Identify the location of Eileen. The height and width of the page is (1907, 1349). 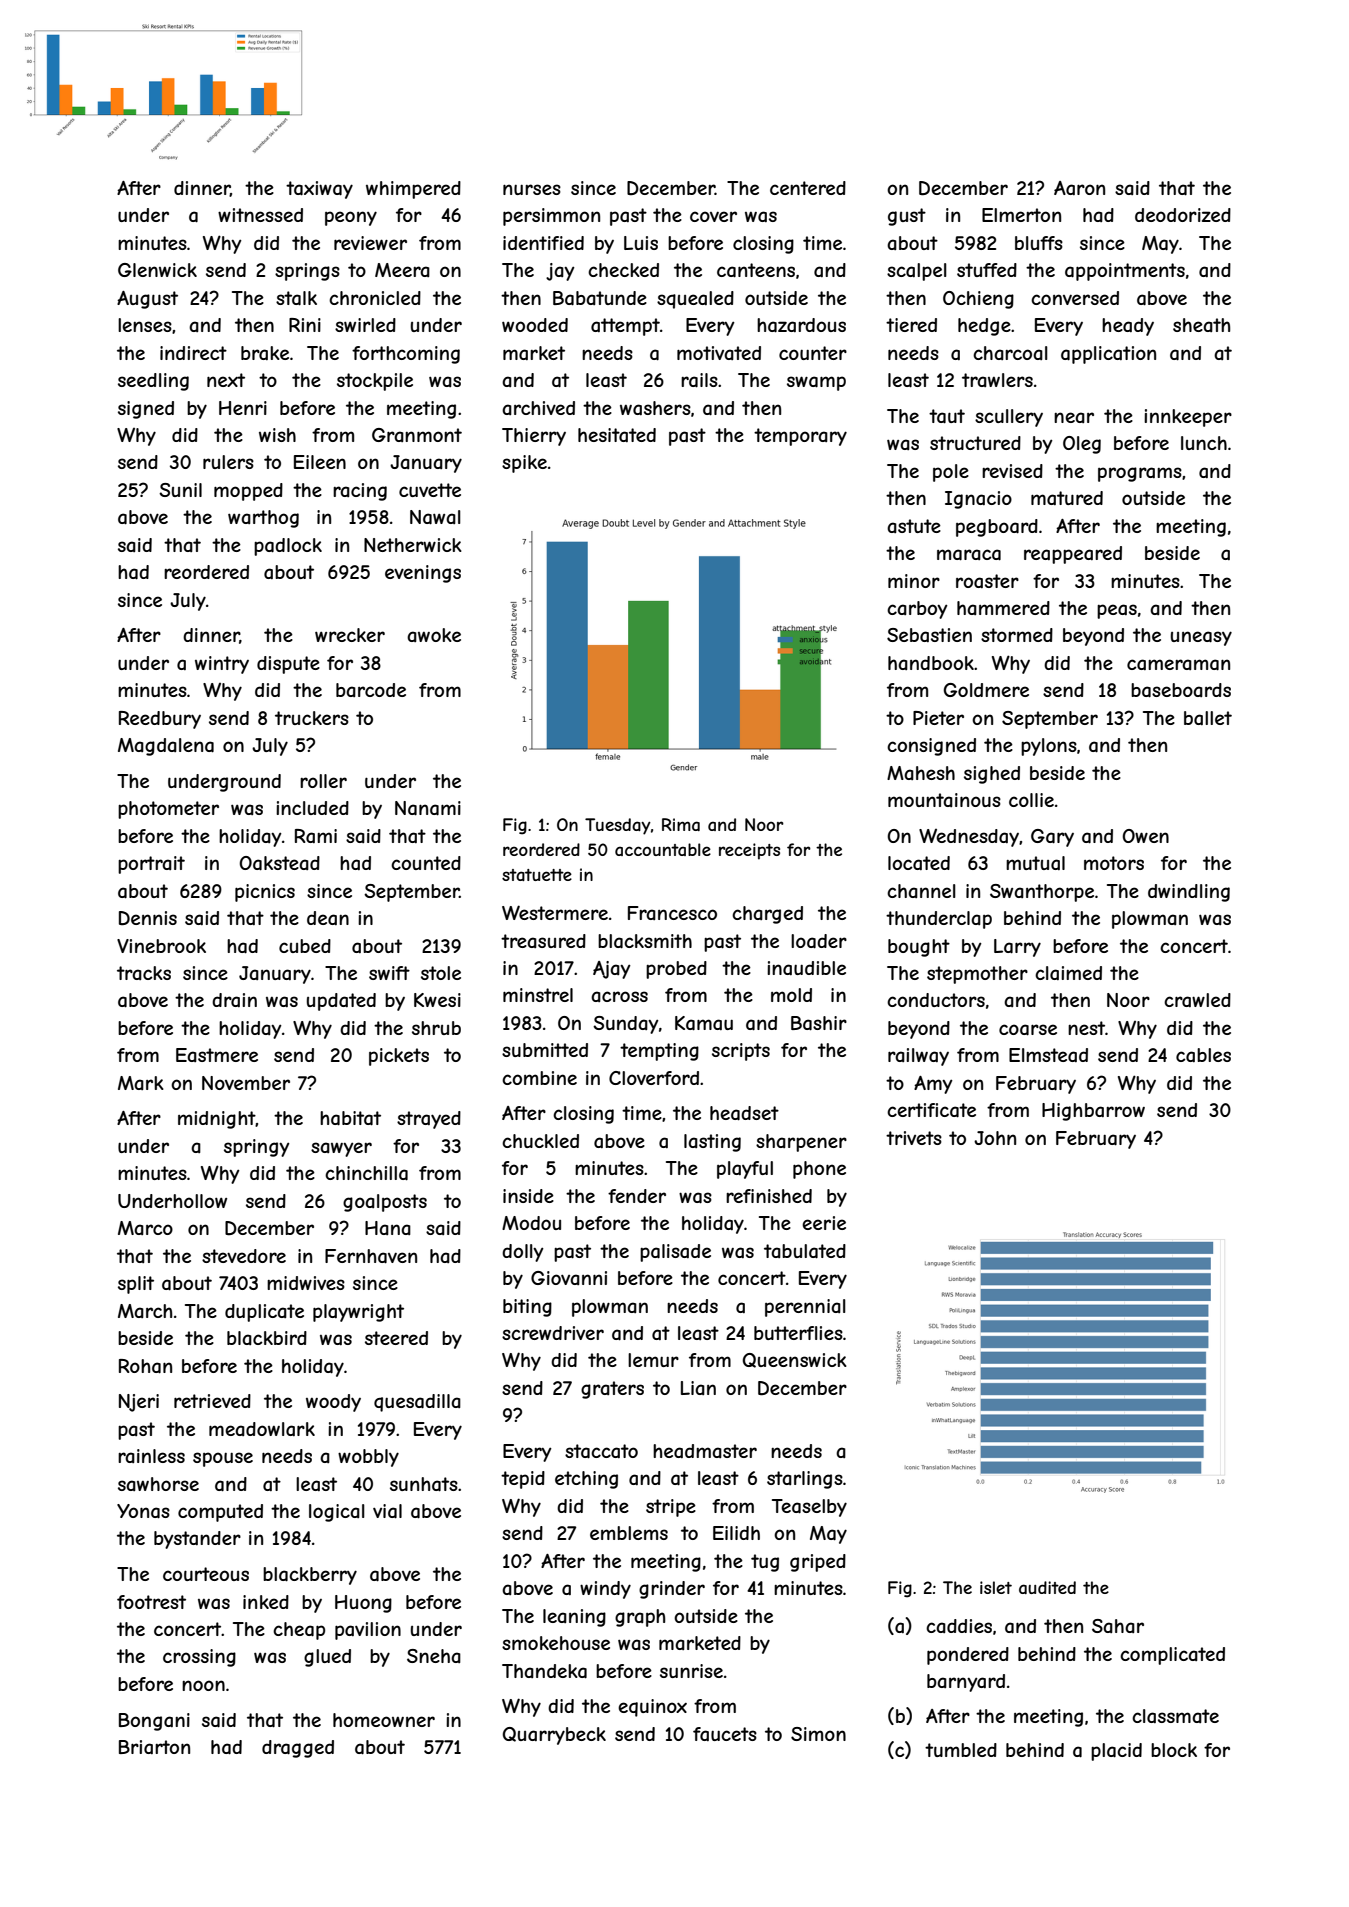
(320, 462).
